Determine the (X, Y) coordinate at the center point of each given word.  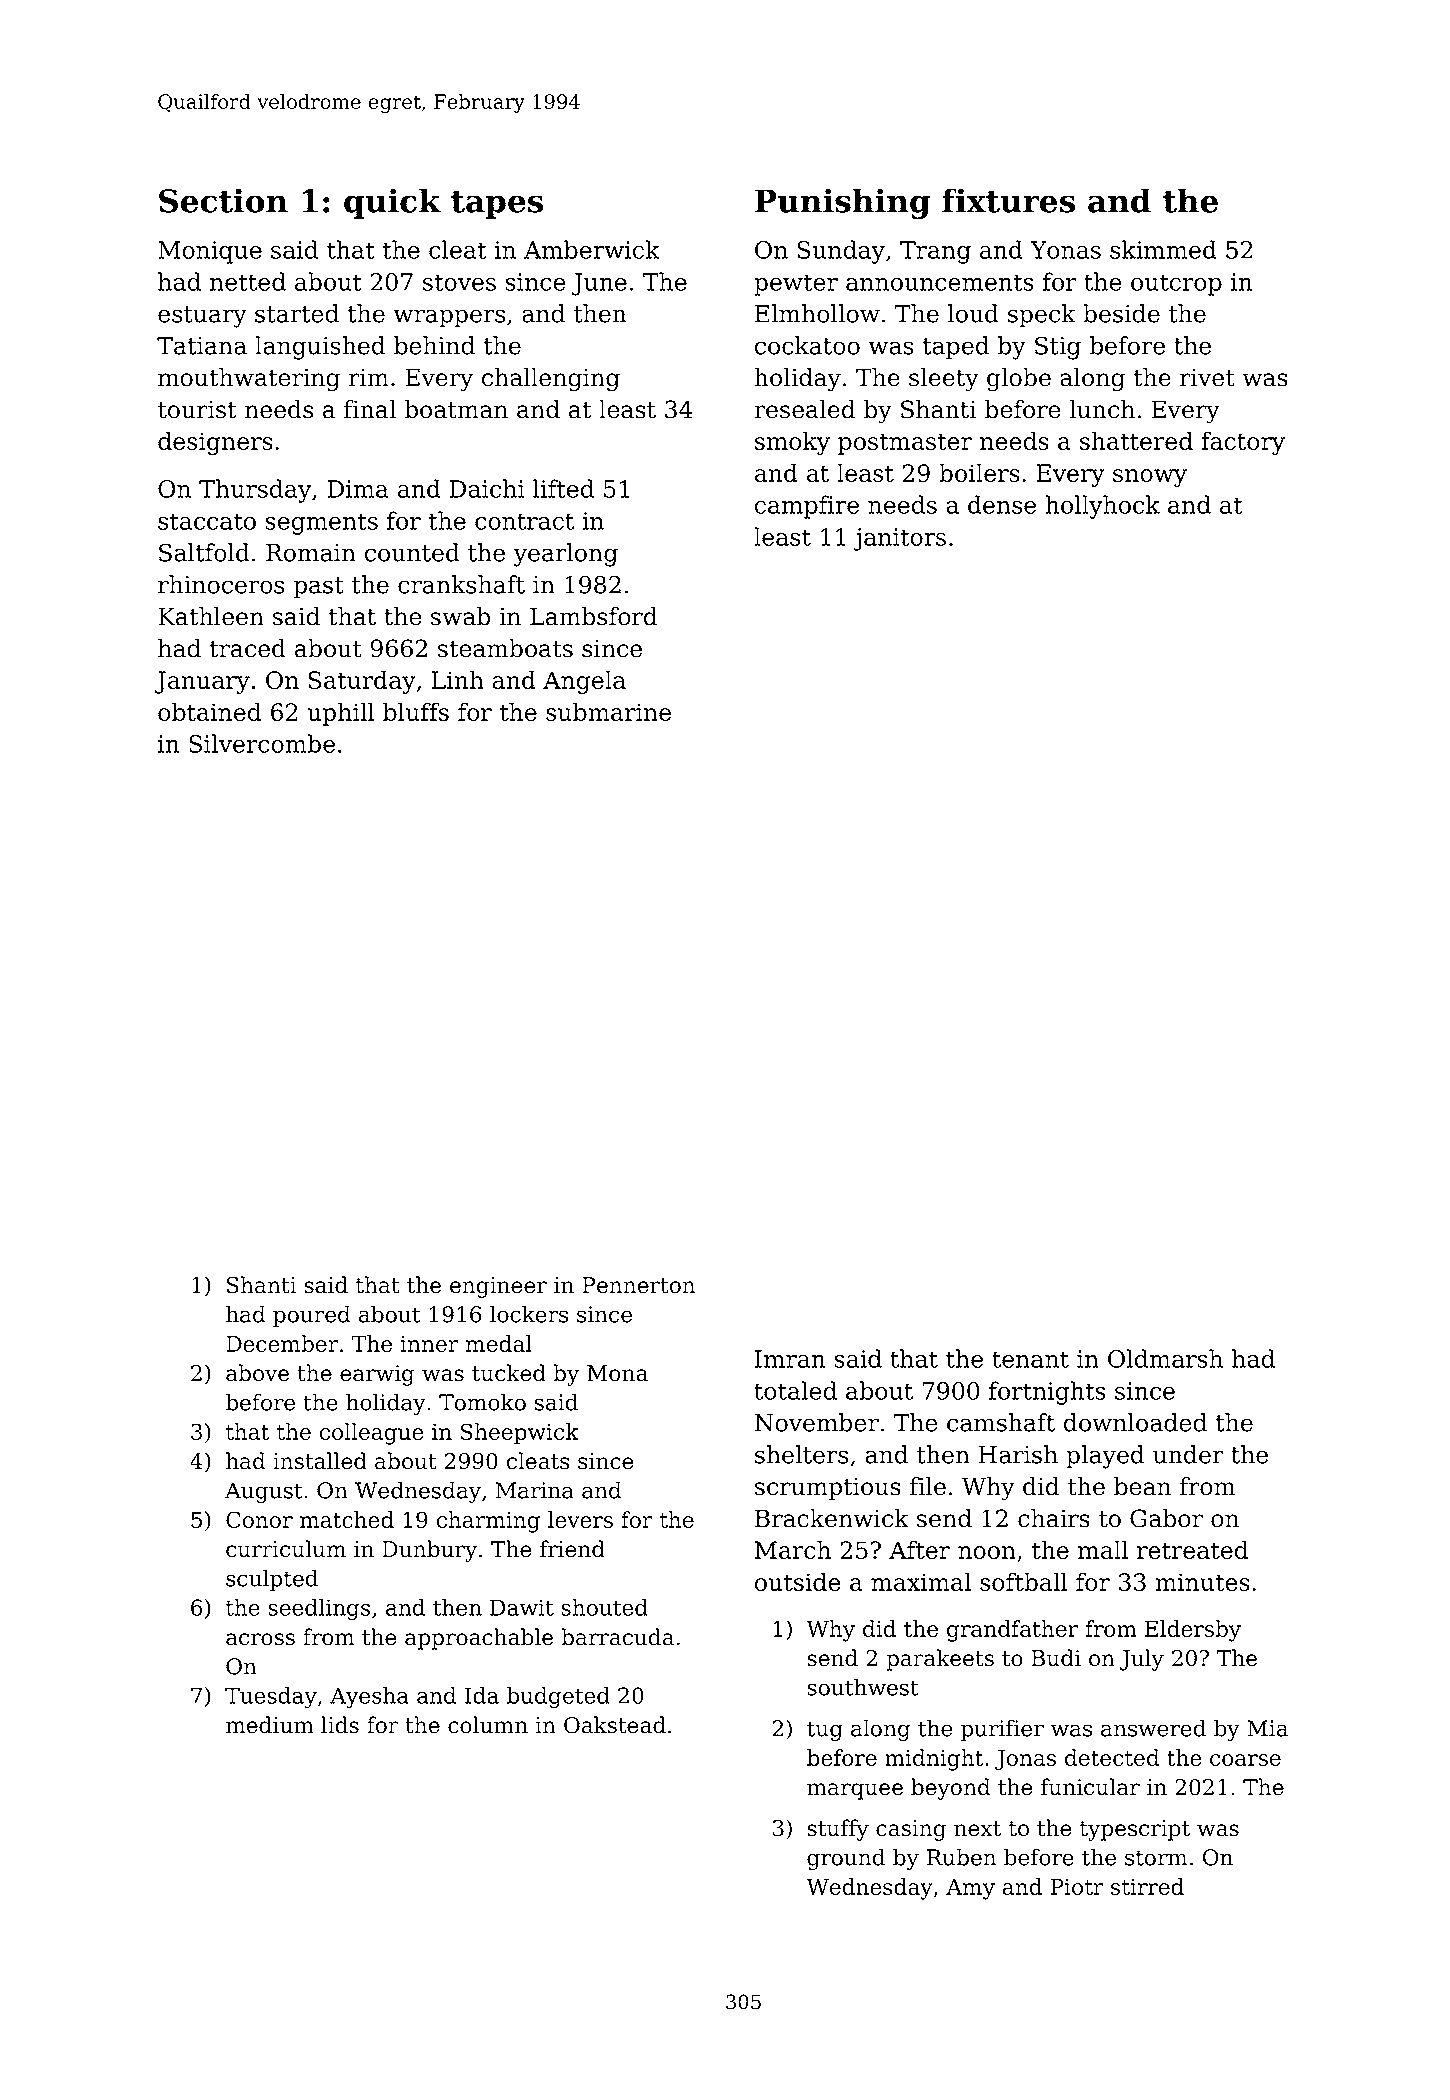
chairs (1054, 1518)
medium (270, 1725)
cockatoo (807, 345)
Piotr (1077, 1887)
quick (392, 203)
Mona (617, 1373)
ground (846, 1859)
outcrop (1176, 285)
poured (312, 1316)
